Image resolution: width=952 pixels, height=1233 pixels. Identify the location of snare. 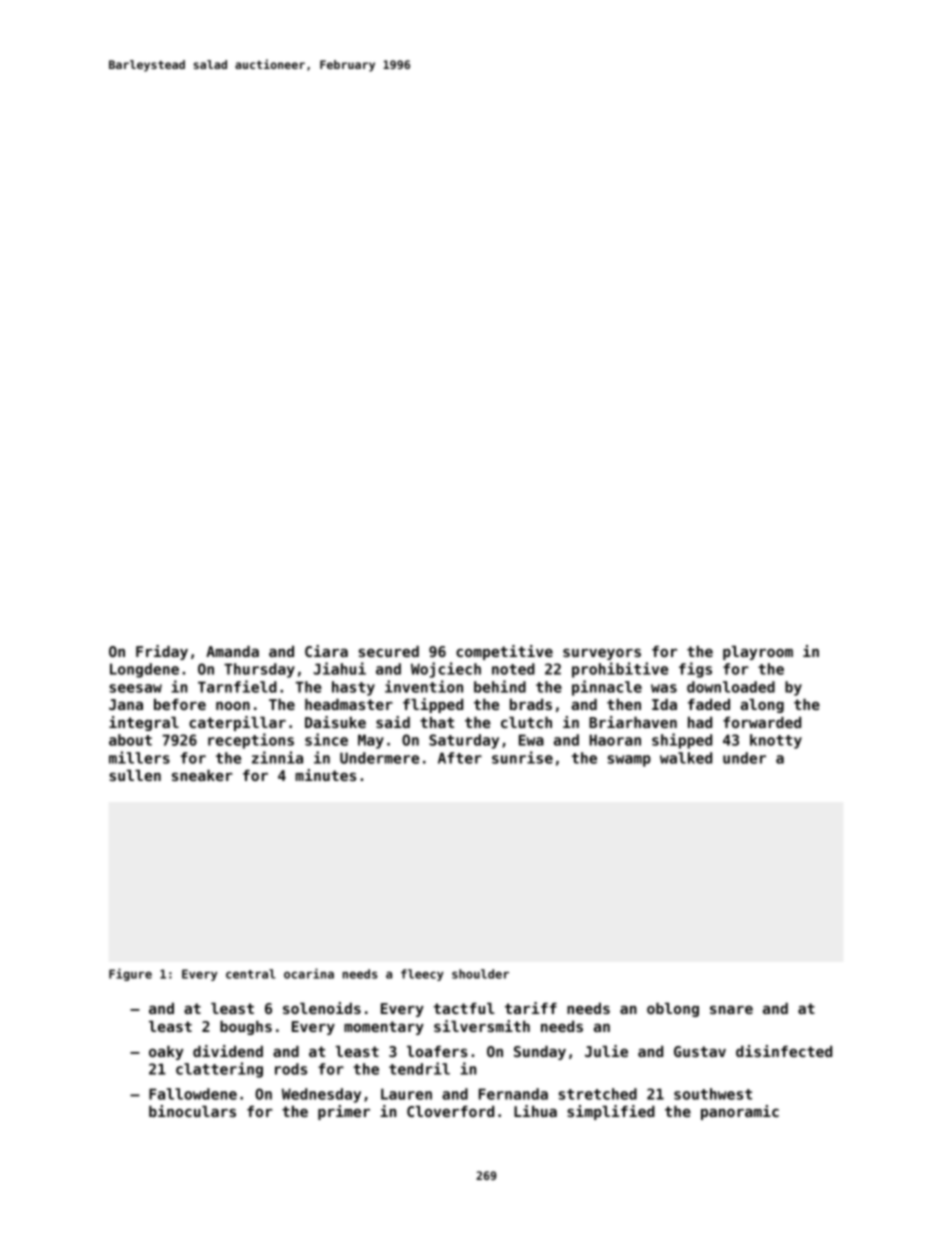
(731, 1009).
